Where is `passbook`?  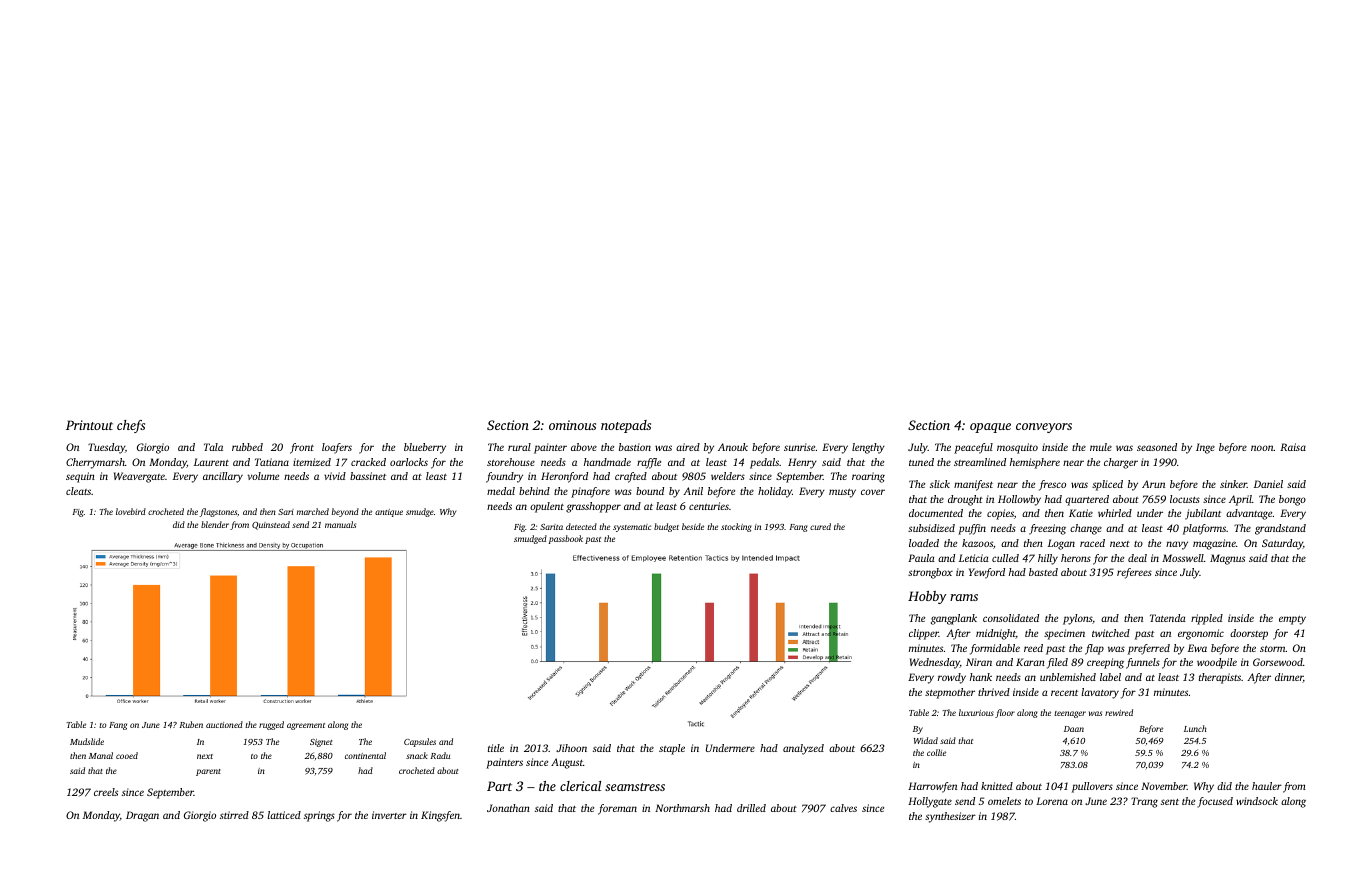 passbook is located at coordinates (566, 539).
